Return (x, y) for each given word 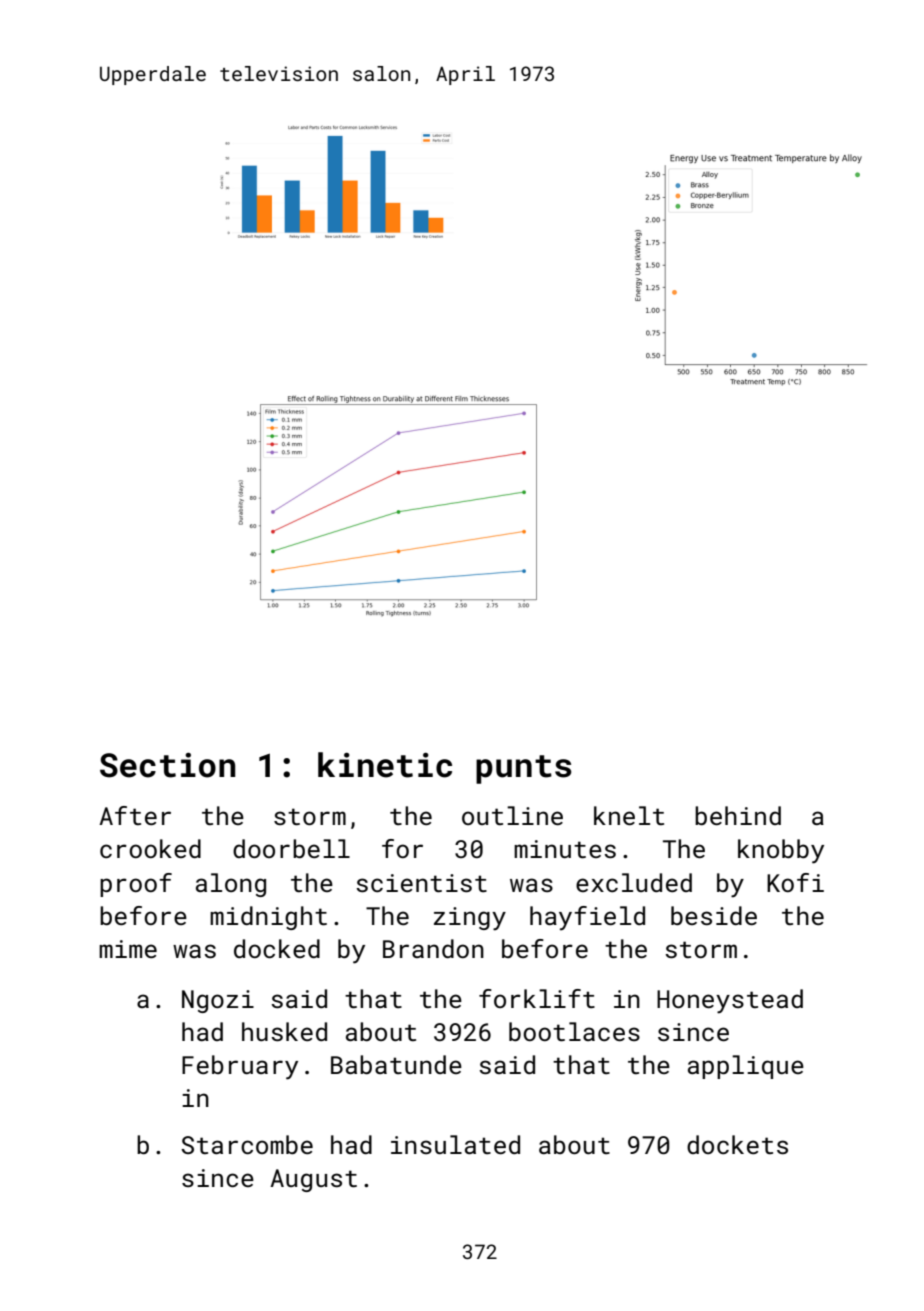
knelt (629, 815)
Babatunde (396, 1064)
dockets (737, 1144)
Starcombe (247, 1144)
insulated (455, 1144)
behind (738, 815)
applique (746, 1067)
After (135, 815)
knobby (781, 851)
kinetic (385, 765)
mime (128, 949)
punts (523, 769)
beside (714, 915)
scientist (421, 883)
